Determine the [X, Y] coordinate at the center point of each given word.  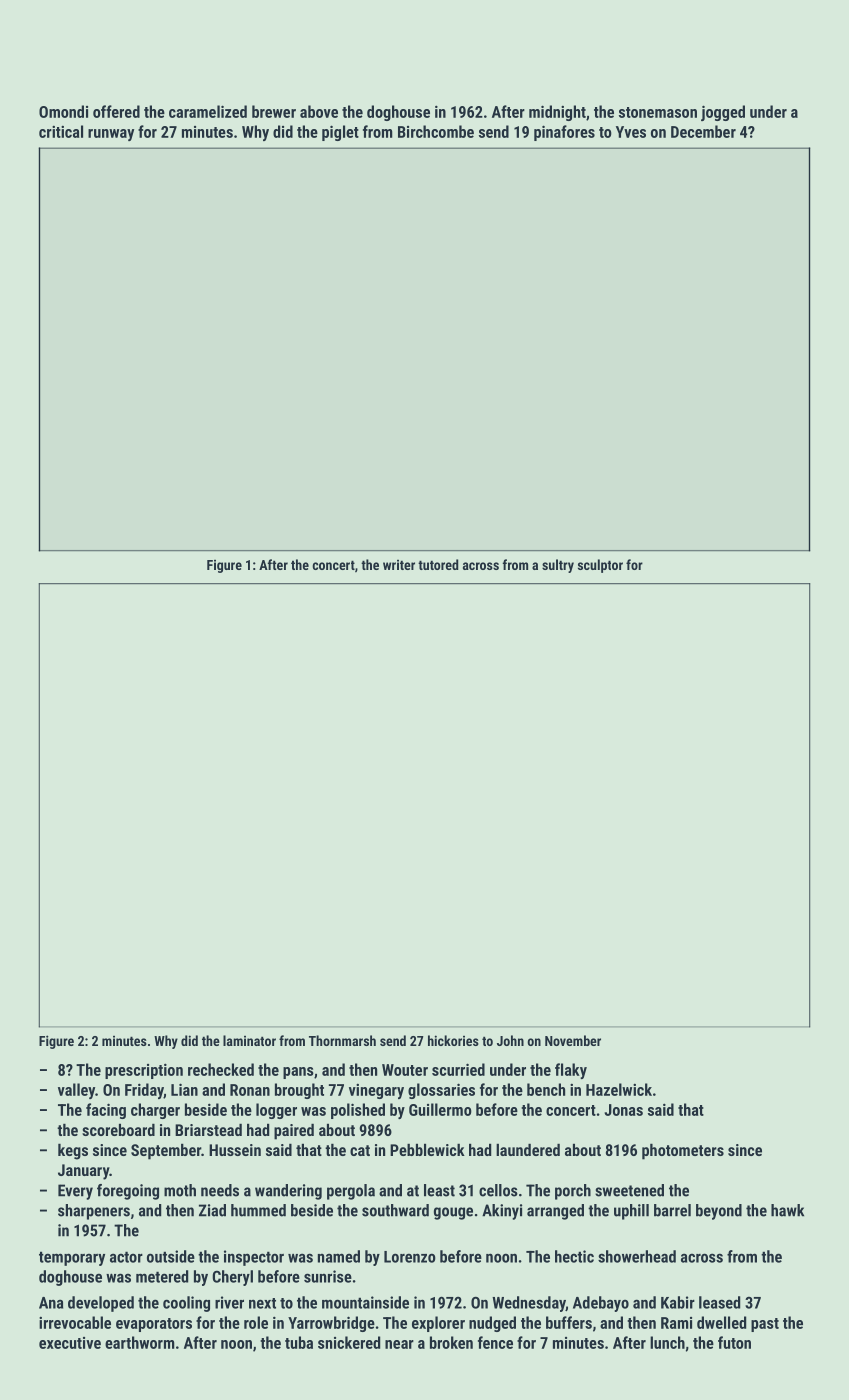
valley [76, 1091]
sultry [558, 566]
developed [101, 1304]
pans [298, 1073]
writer [399, 565]
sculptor [600, 566]
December [703, 131]
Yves [631, 132]
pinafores [564, 133]
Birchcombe [436, 131]
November [573, 1040]
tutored [438, 564]
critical [61, 131]
